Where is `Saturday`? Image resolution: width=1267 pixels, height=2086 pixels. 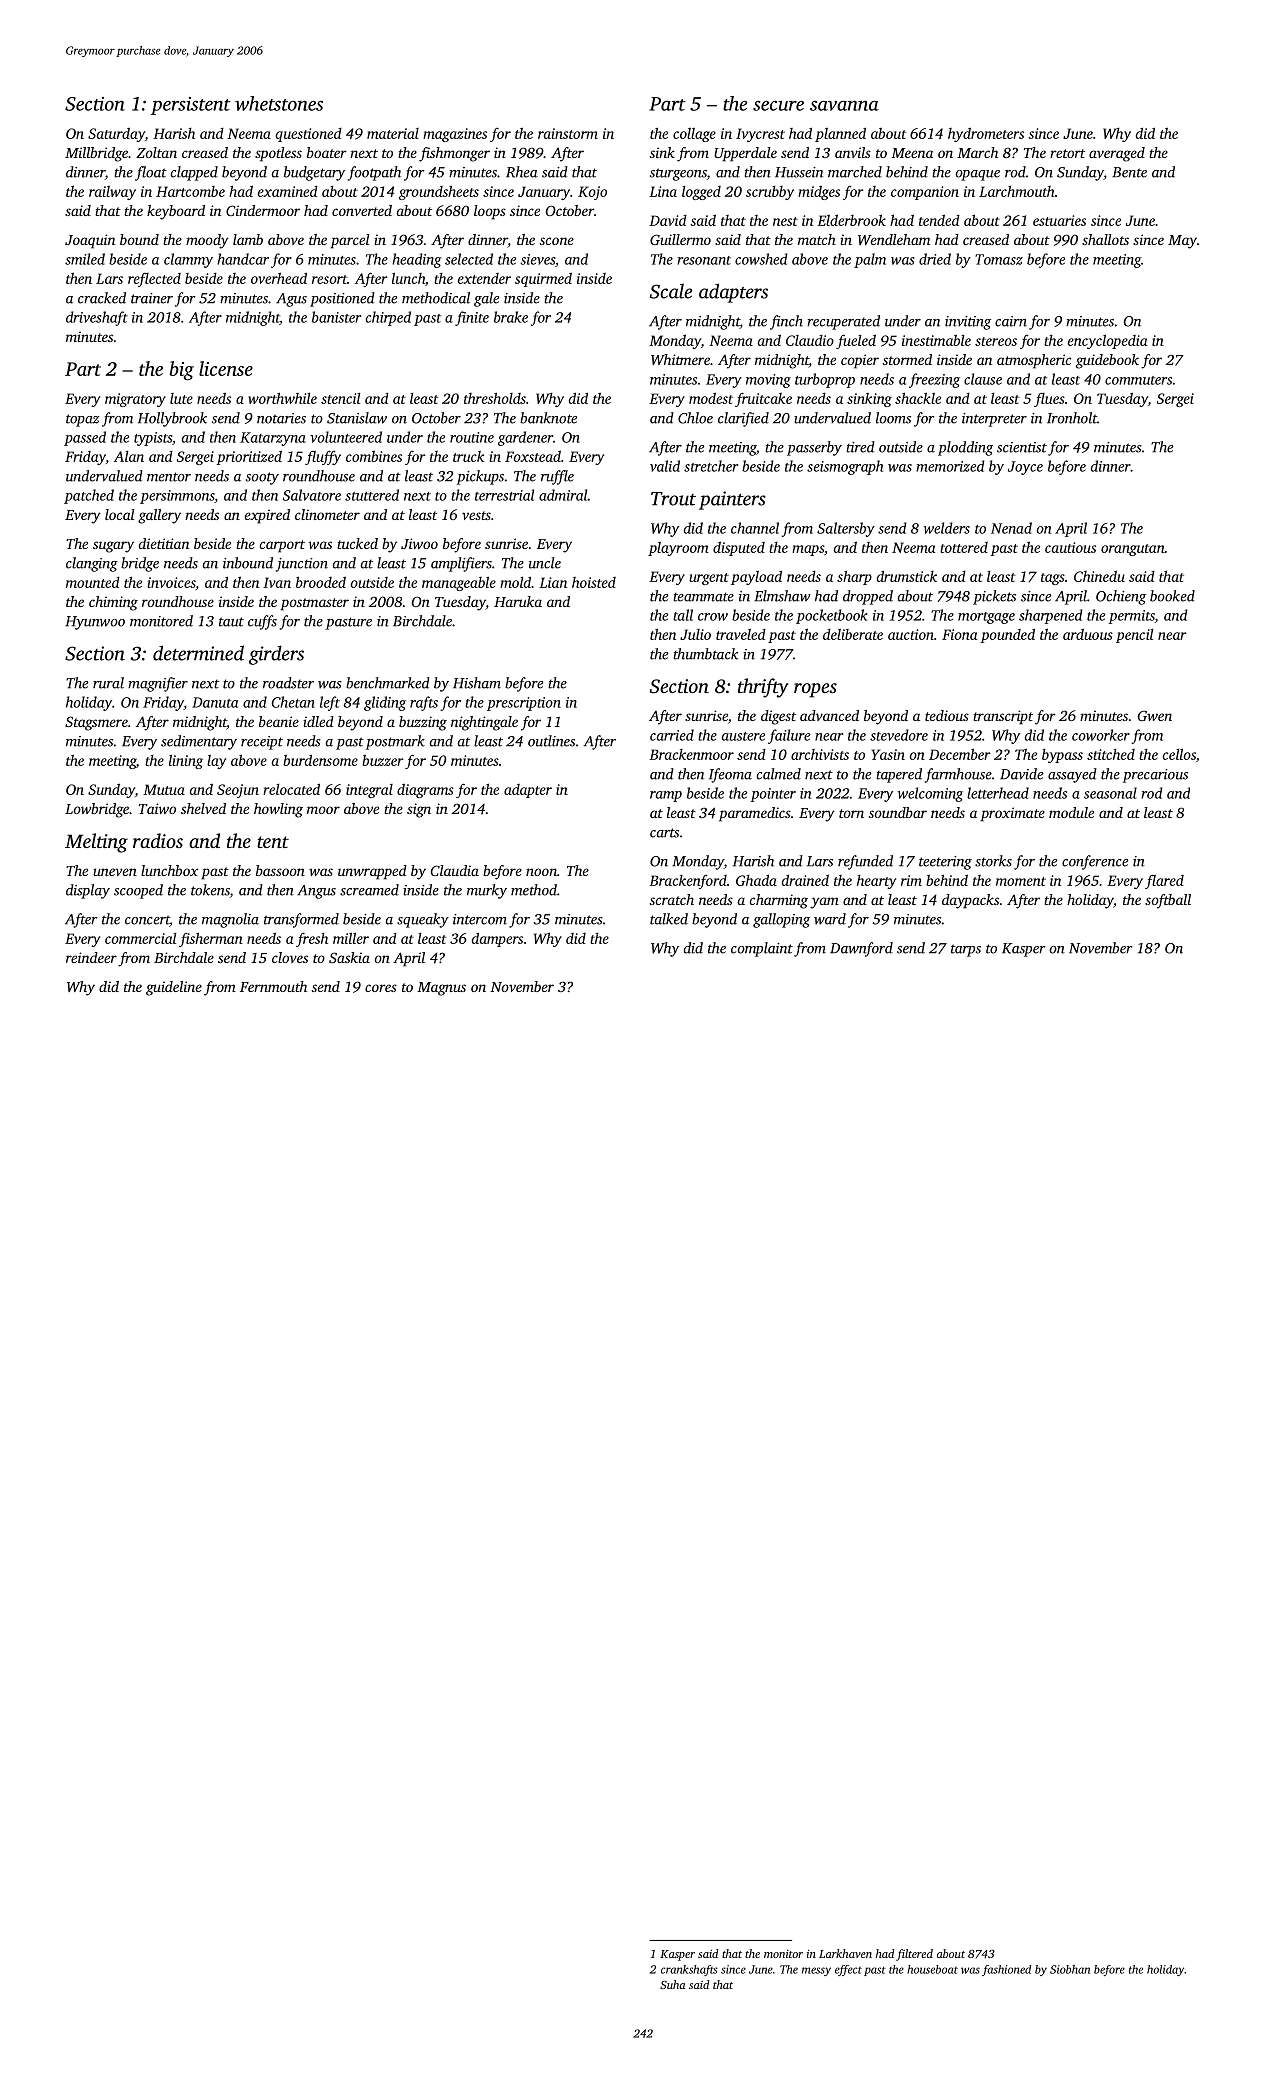 Saturday is located at coordinates (116, 134).
